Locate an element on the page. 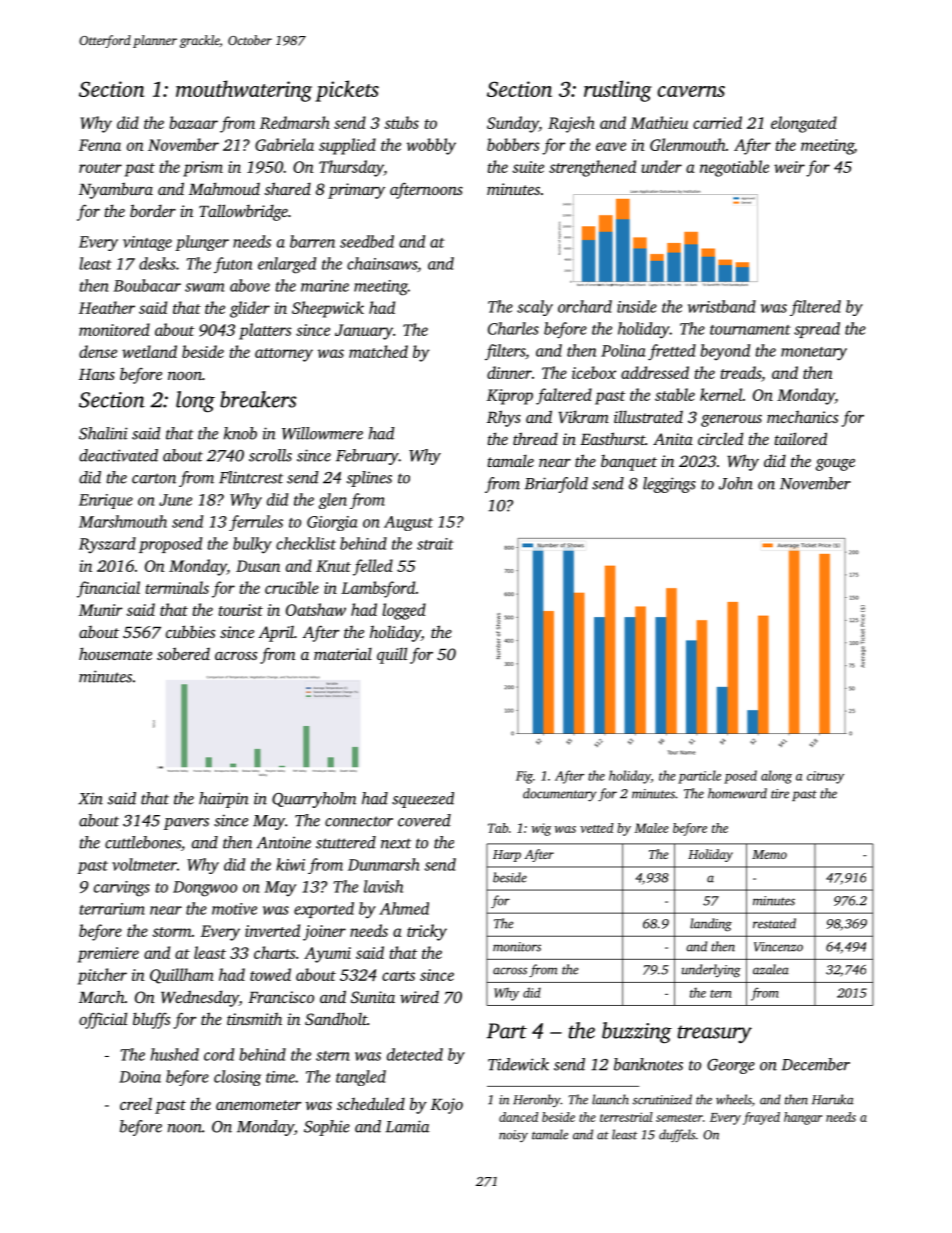 Image resolution: width=952 pixels, height=1233 pixels. buzzing is located at coordinates (637, 1032).
